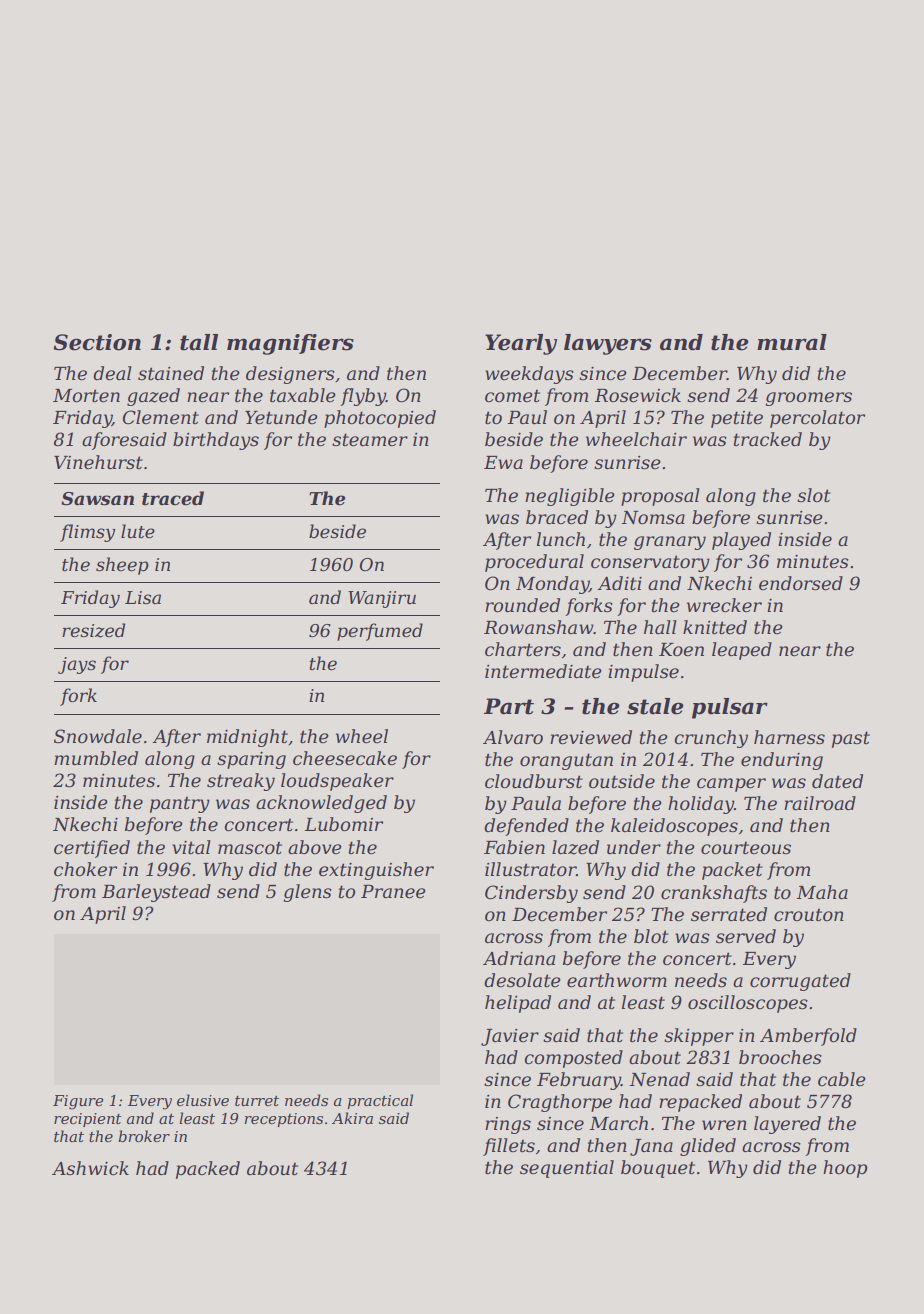 The width and height of the screenshot is (924, 1314). I want to click on jays, so click(77, 665).
